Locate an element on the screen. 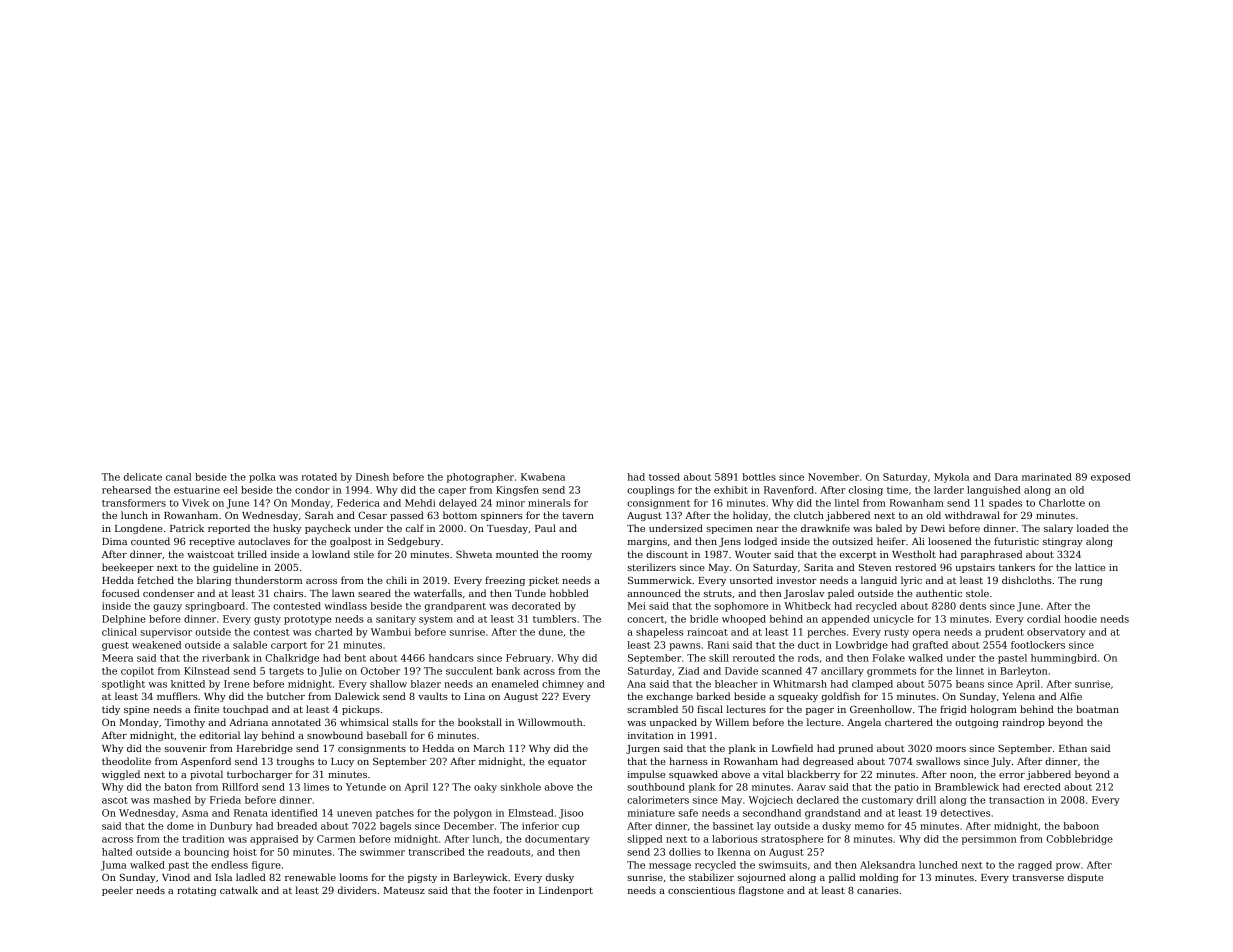  bottles is located at coordinates (759, 477).
